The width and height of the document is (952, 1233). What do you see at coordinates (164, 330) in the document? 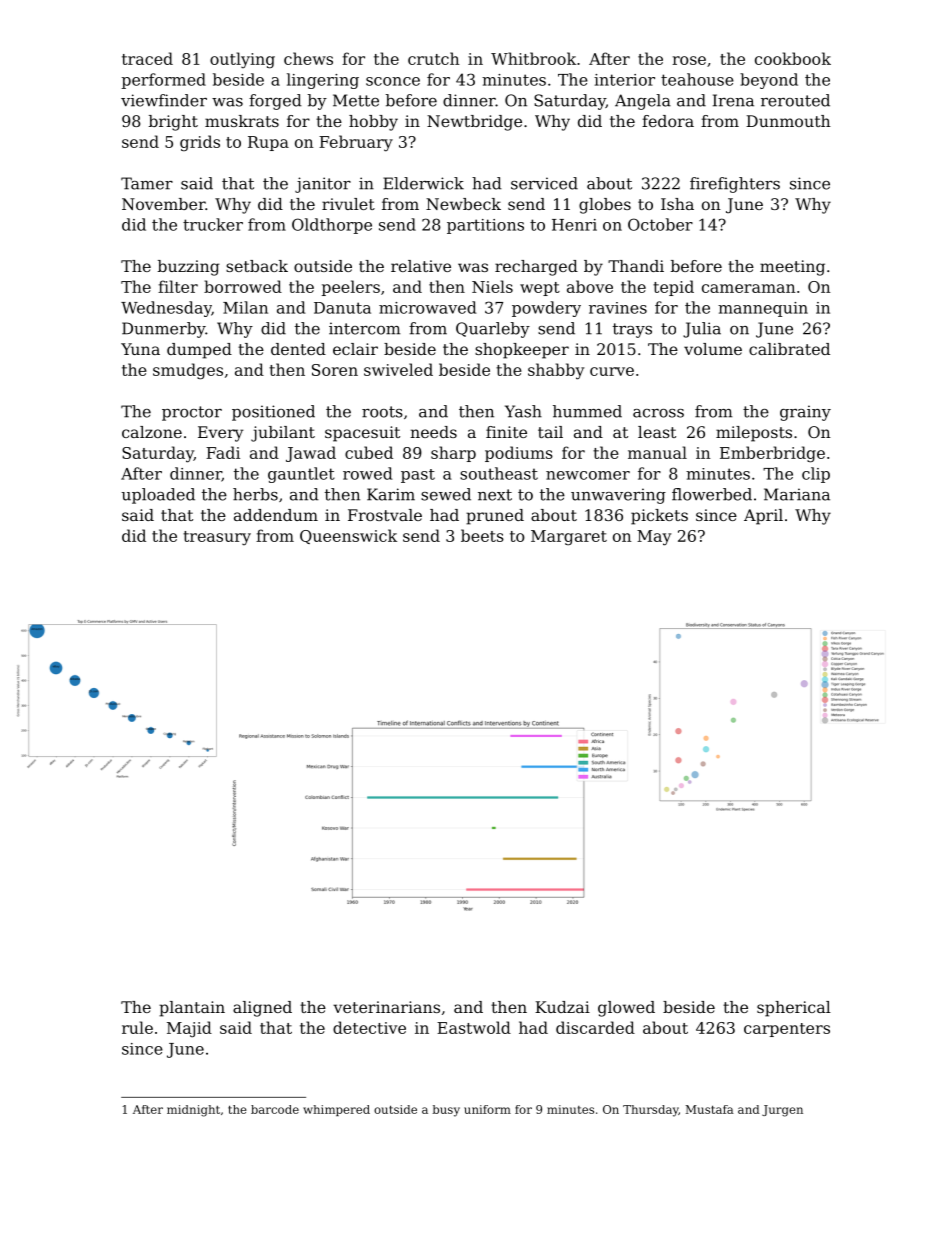
I see `Dunmerby` at bounding box center [164, 330].
